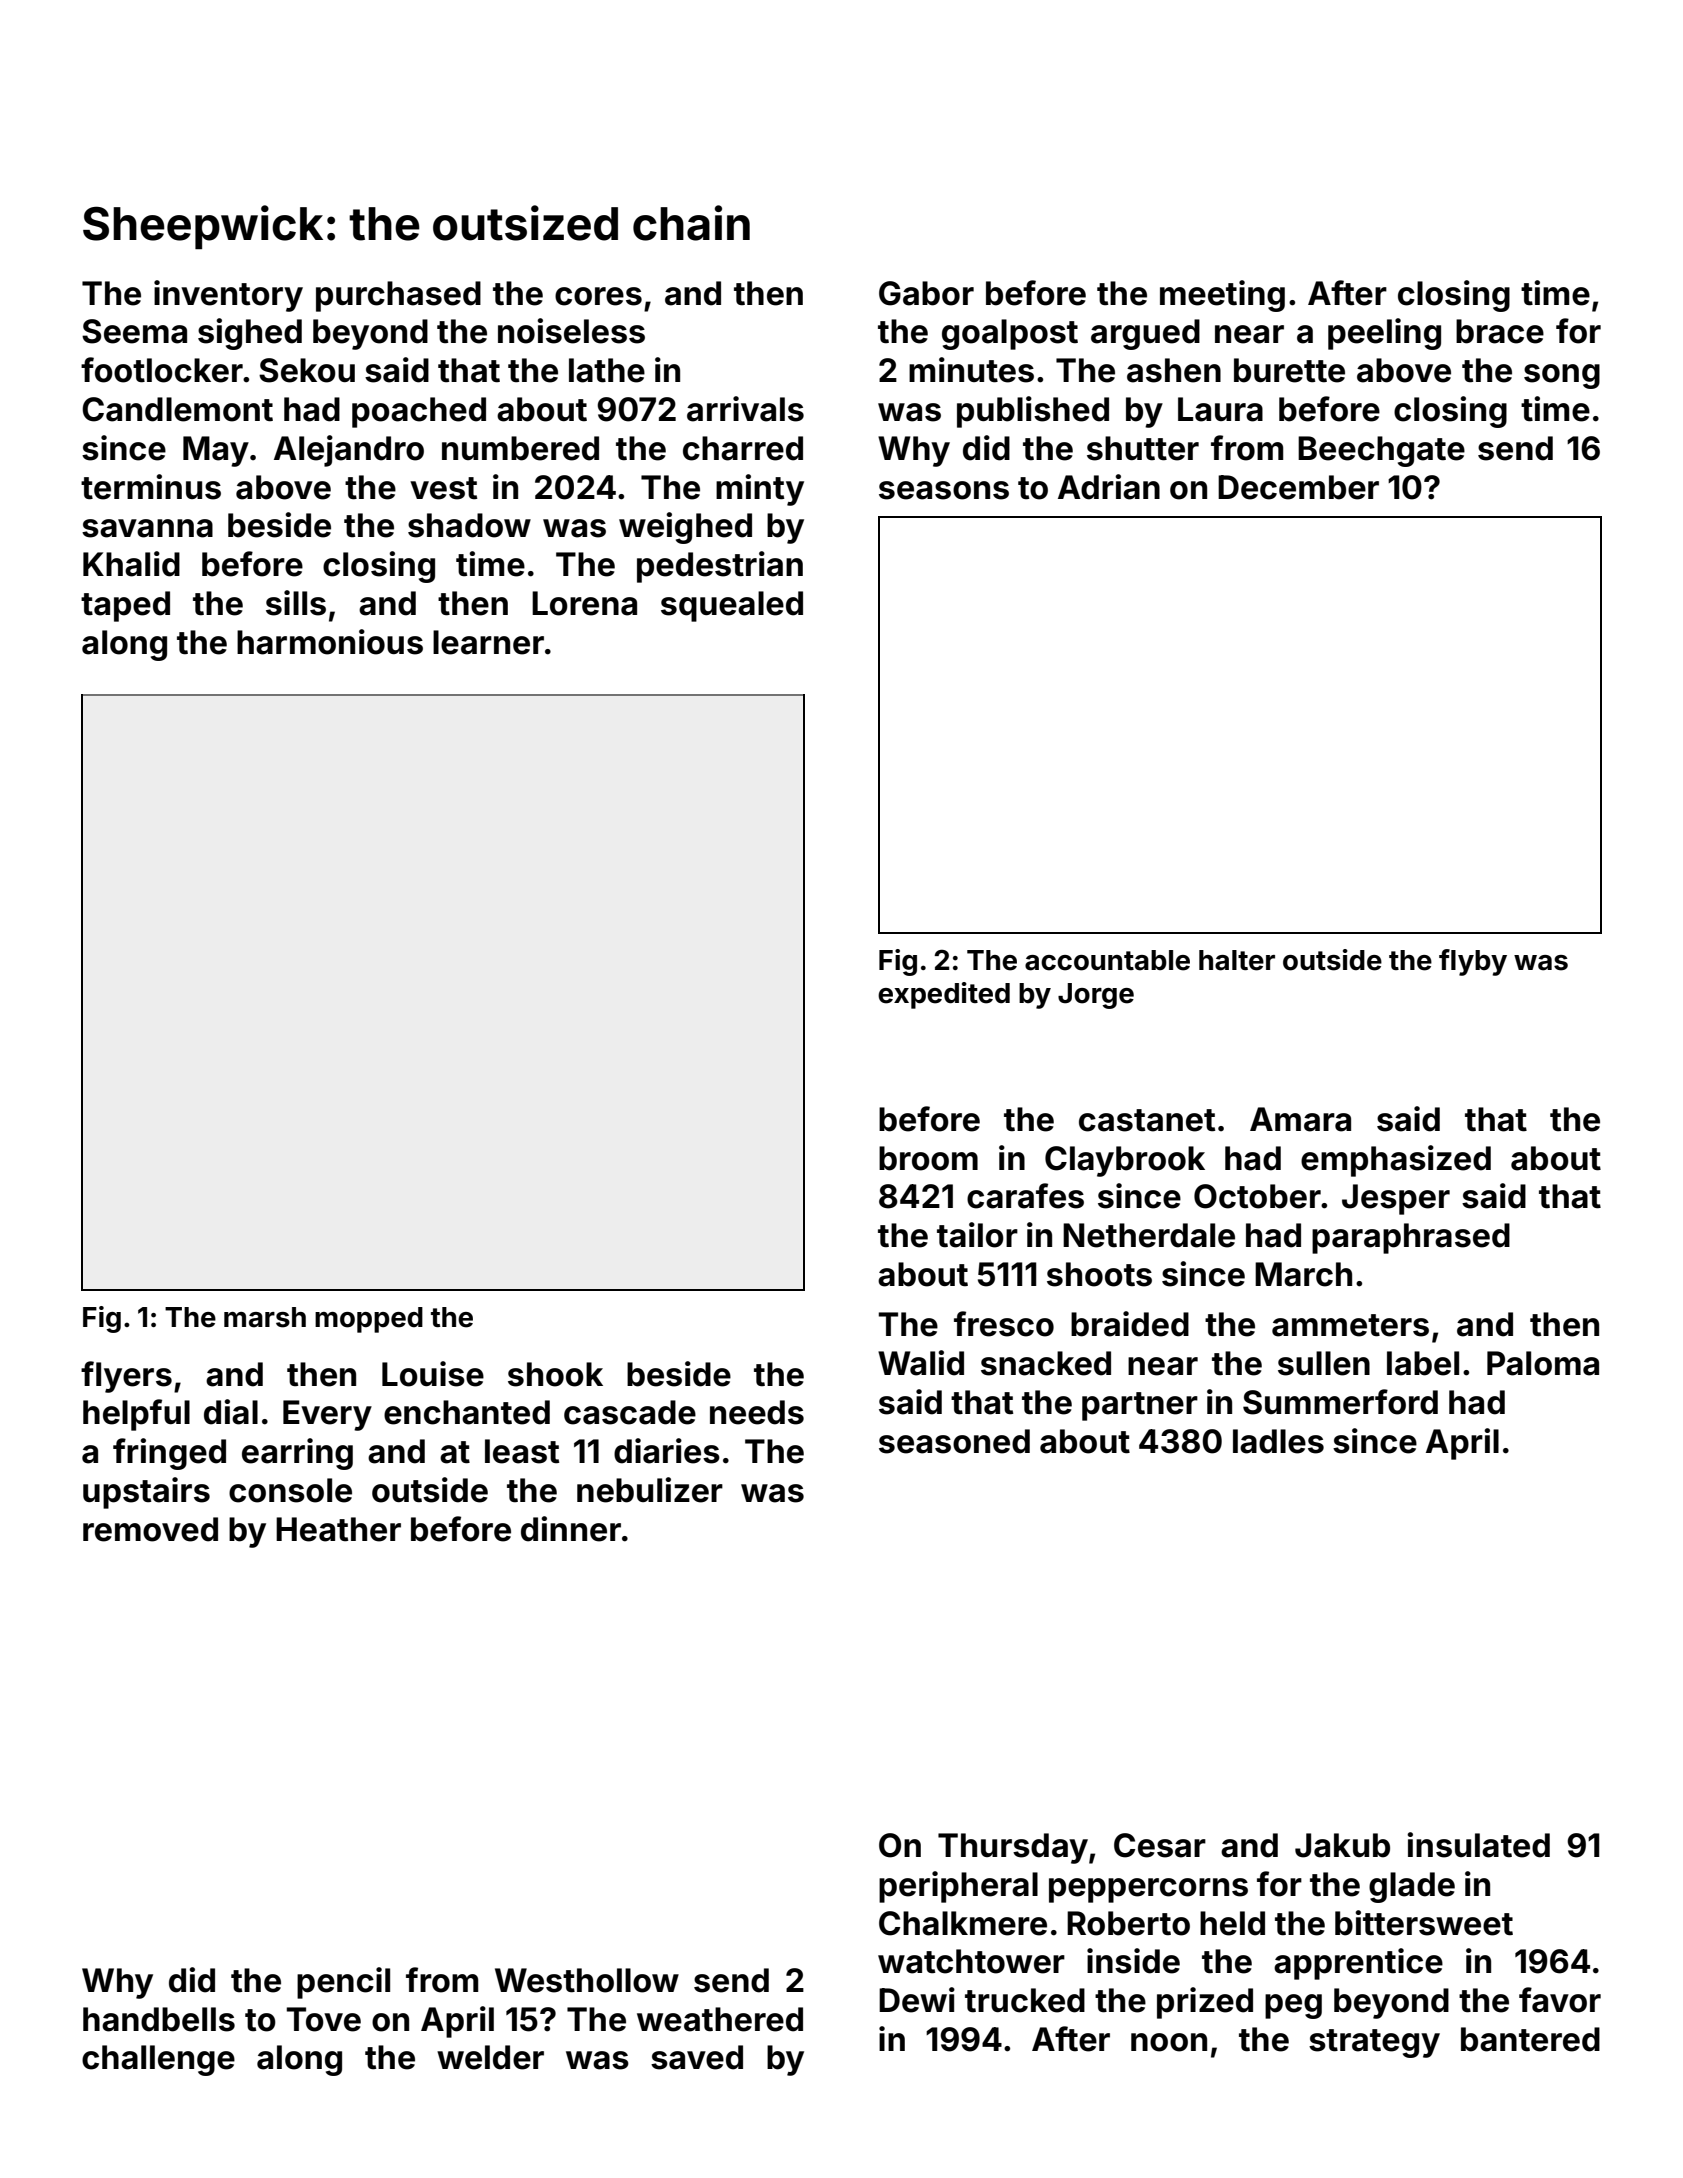 Image resolution: width=1683 pixels, height=2178 pixels. I want to click on seasoned, so click(954, 1441).
